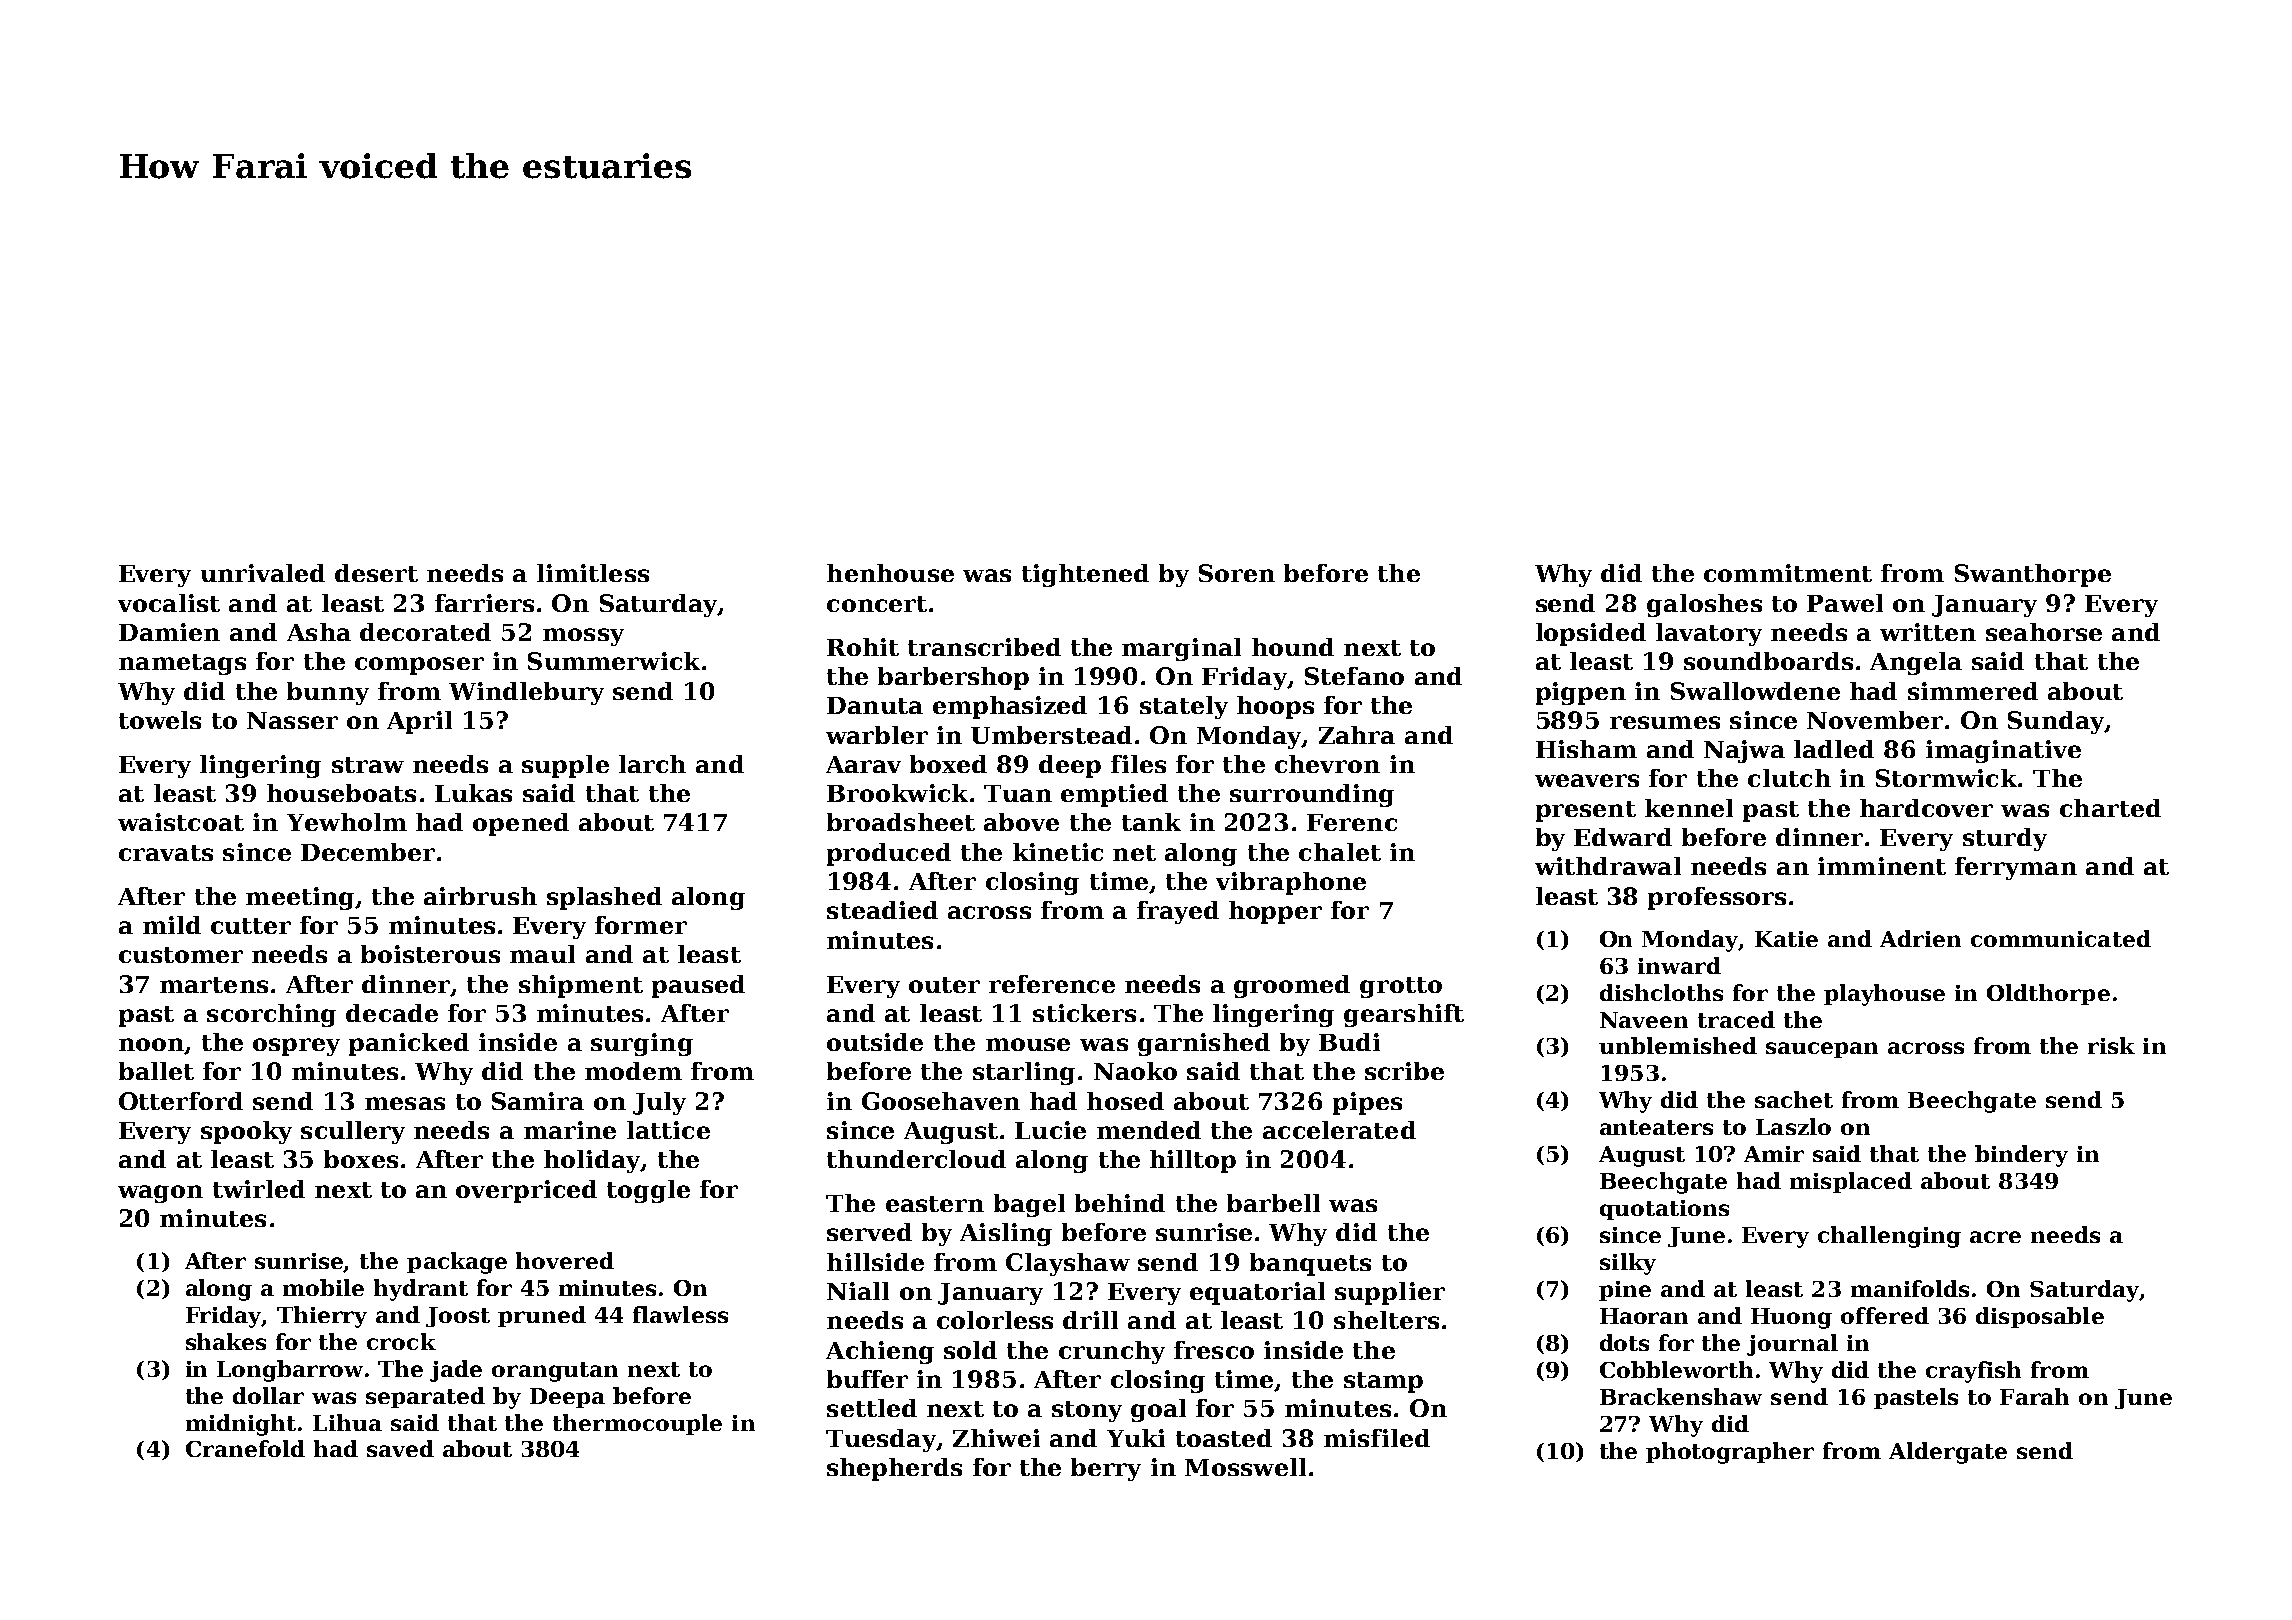 The height and width of the page is (1620, 2292). Describe the element at coordinates (1730, 1453) in the page. I see `photographer` at that location.
